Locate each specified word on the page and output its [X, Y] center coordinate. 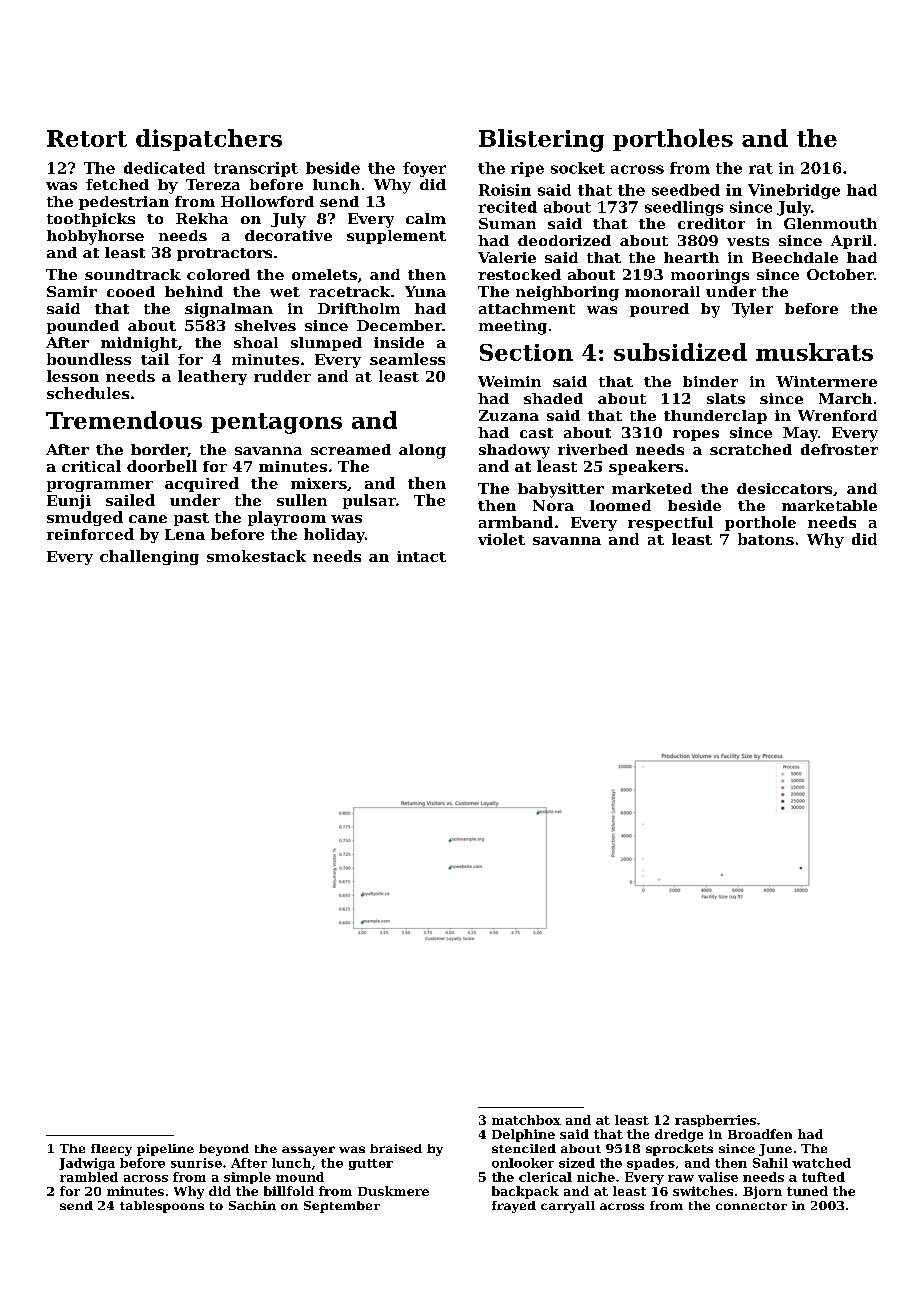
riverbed [593, 449]
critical [91, 466]
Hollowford [267, 201]
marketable [829, 505]
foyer [424, 169]
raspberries [715, 1121]
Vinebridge [794, 191]
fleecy [111, 1150]
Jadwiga [87, 1164]
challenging [149, 557]
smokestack [256, 556]
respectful [670, 523]
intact [421, 556]
